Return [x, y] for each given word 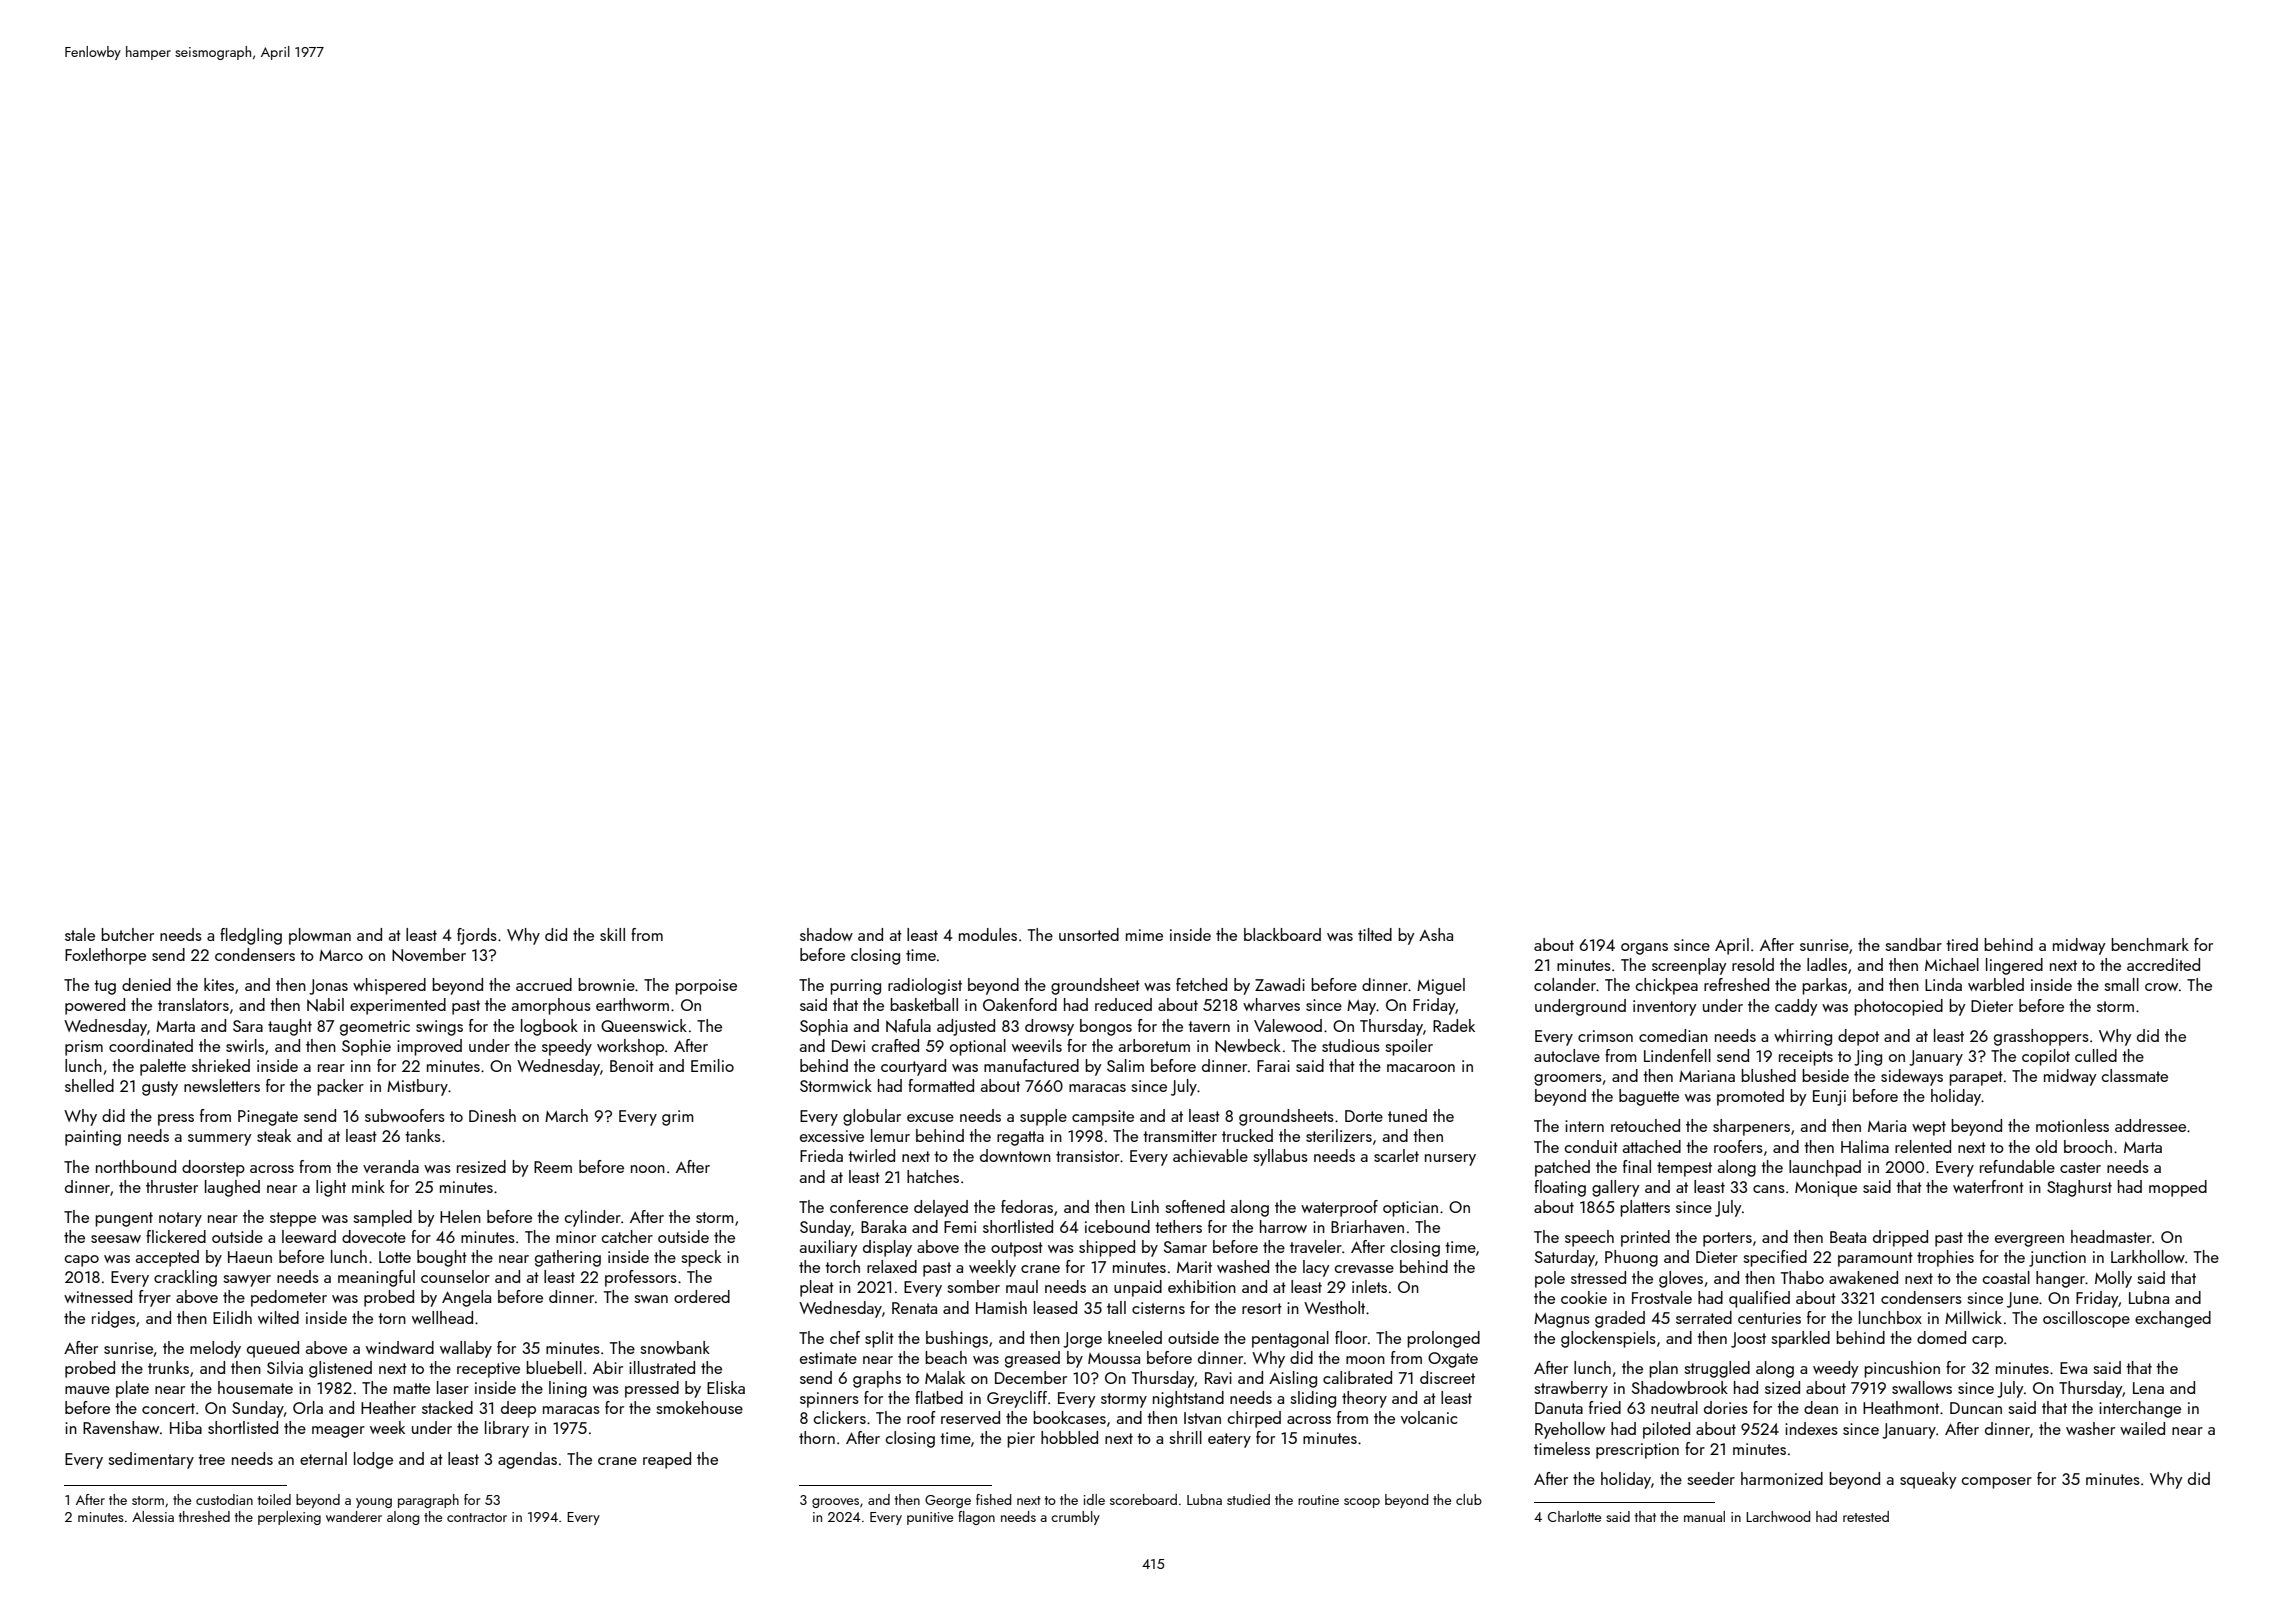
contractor [477, 1517]
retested [1866, 1516]
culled [2096, 1055]
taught [290, 1027]
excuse [930, 1118]
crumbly [1075, 1518]
